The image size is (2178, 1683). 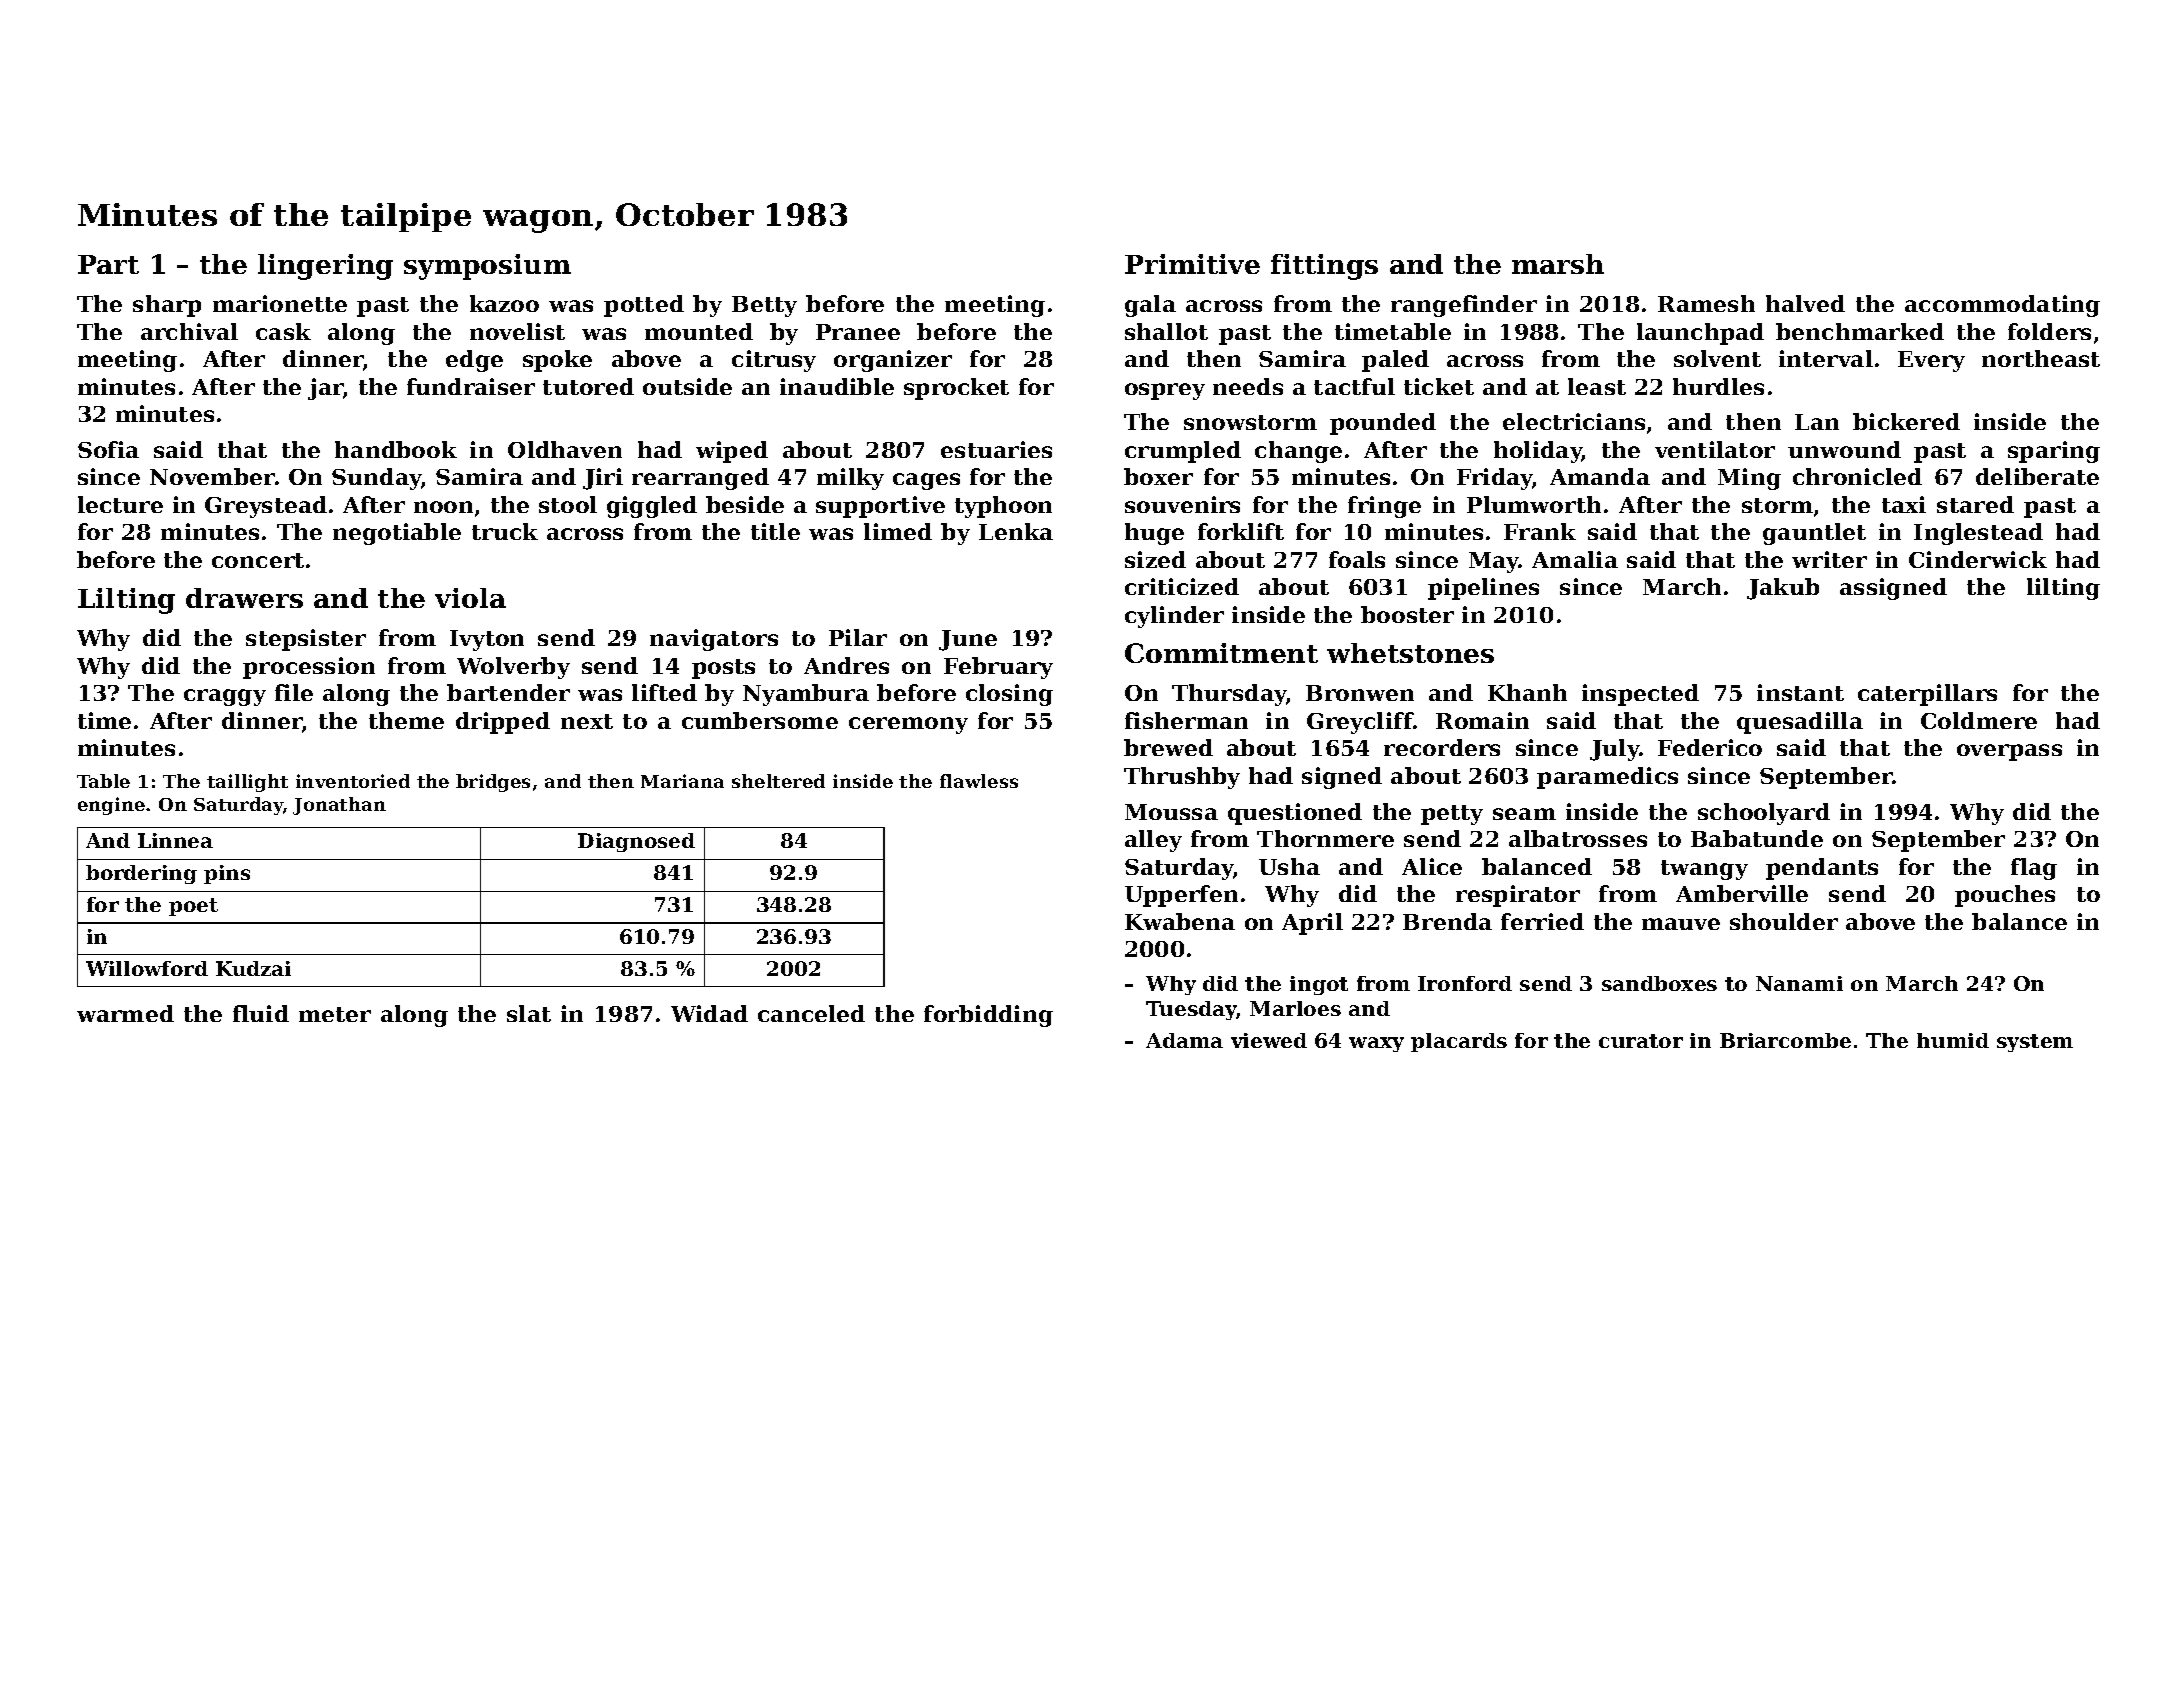 I want to click on Thornmere, so click(x=1325, y=838).
